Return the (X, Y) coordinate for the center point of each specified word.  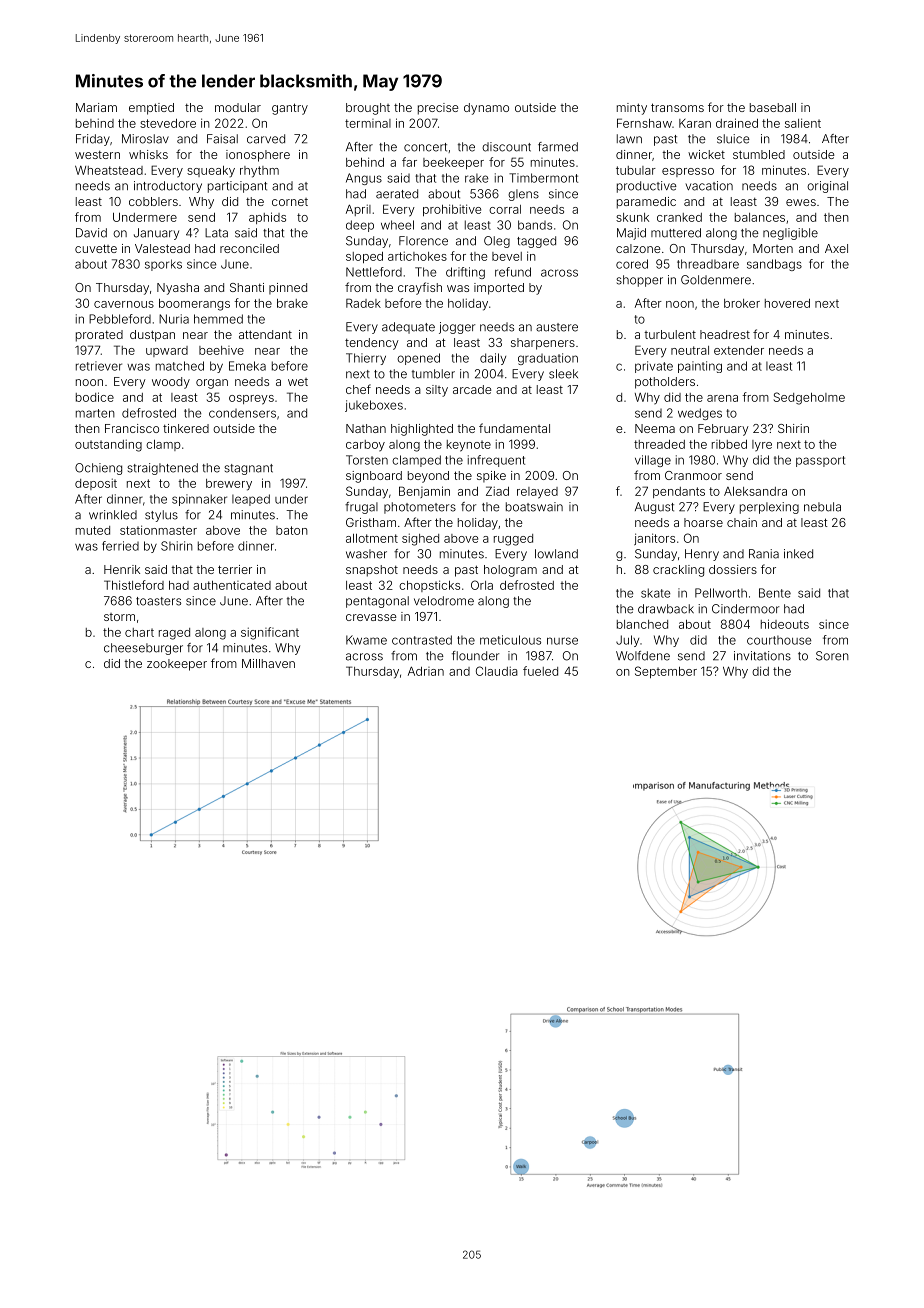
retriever (99, 366)
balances (760, 217)
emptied (151, 109)
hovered (787, 303)
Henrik (122, 569)
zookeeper (177, 665)
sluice (733, 139)
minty (632, 109)
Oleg (497, 242)
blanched (642, 624)
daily (493, 359)
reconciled (249, 248)
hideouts (785, 624)
